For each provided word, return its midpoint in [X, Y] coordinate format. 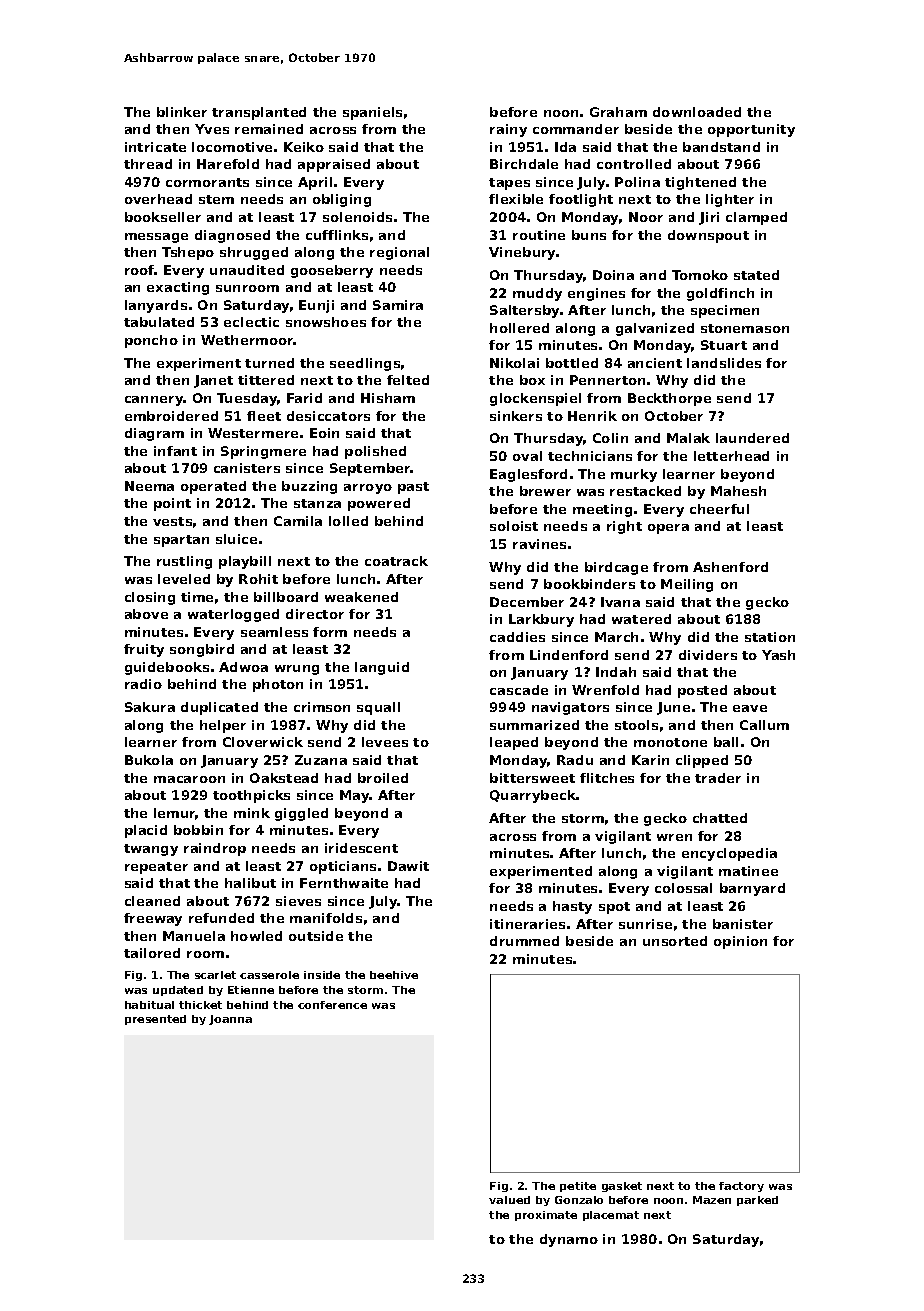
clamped [756, 218]
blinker [182, 112]
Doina [613, 275]
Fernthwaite [344, 883]
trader [718, 778]
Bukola [149, 760]
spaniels [372, 113]
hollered [519, 328]
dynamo [569, 1240]
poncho [151, 341]
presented [155, 1020]
